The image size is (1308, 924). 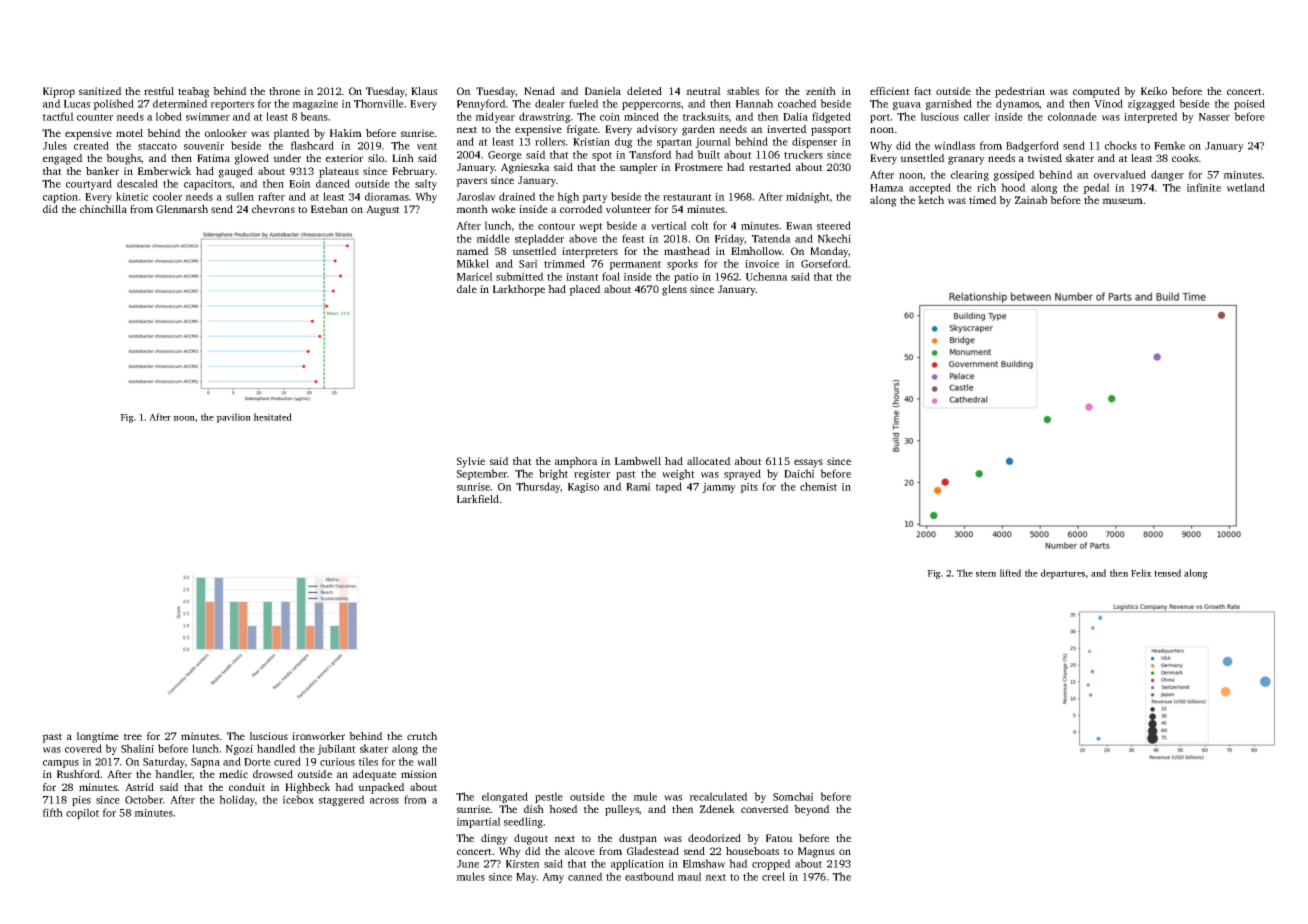 What do you see at coordinates (539, 91) in the image?
I see `Nenad` at bounding box center [539, 91].
